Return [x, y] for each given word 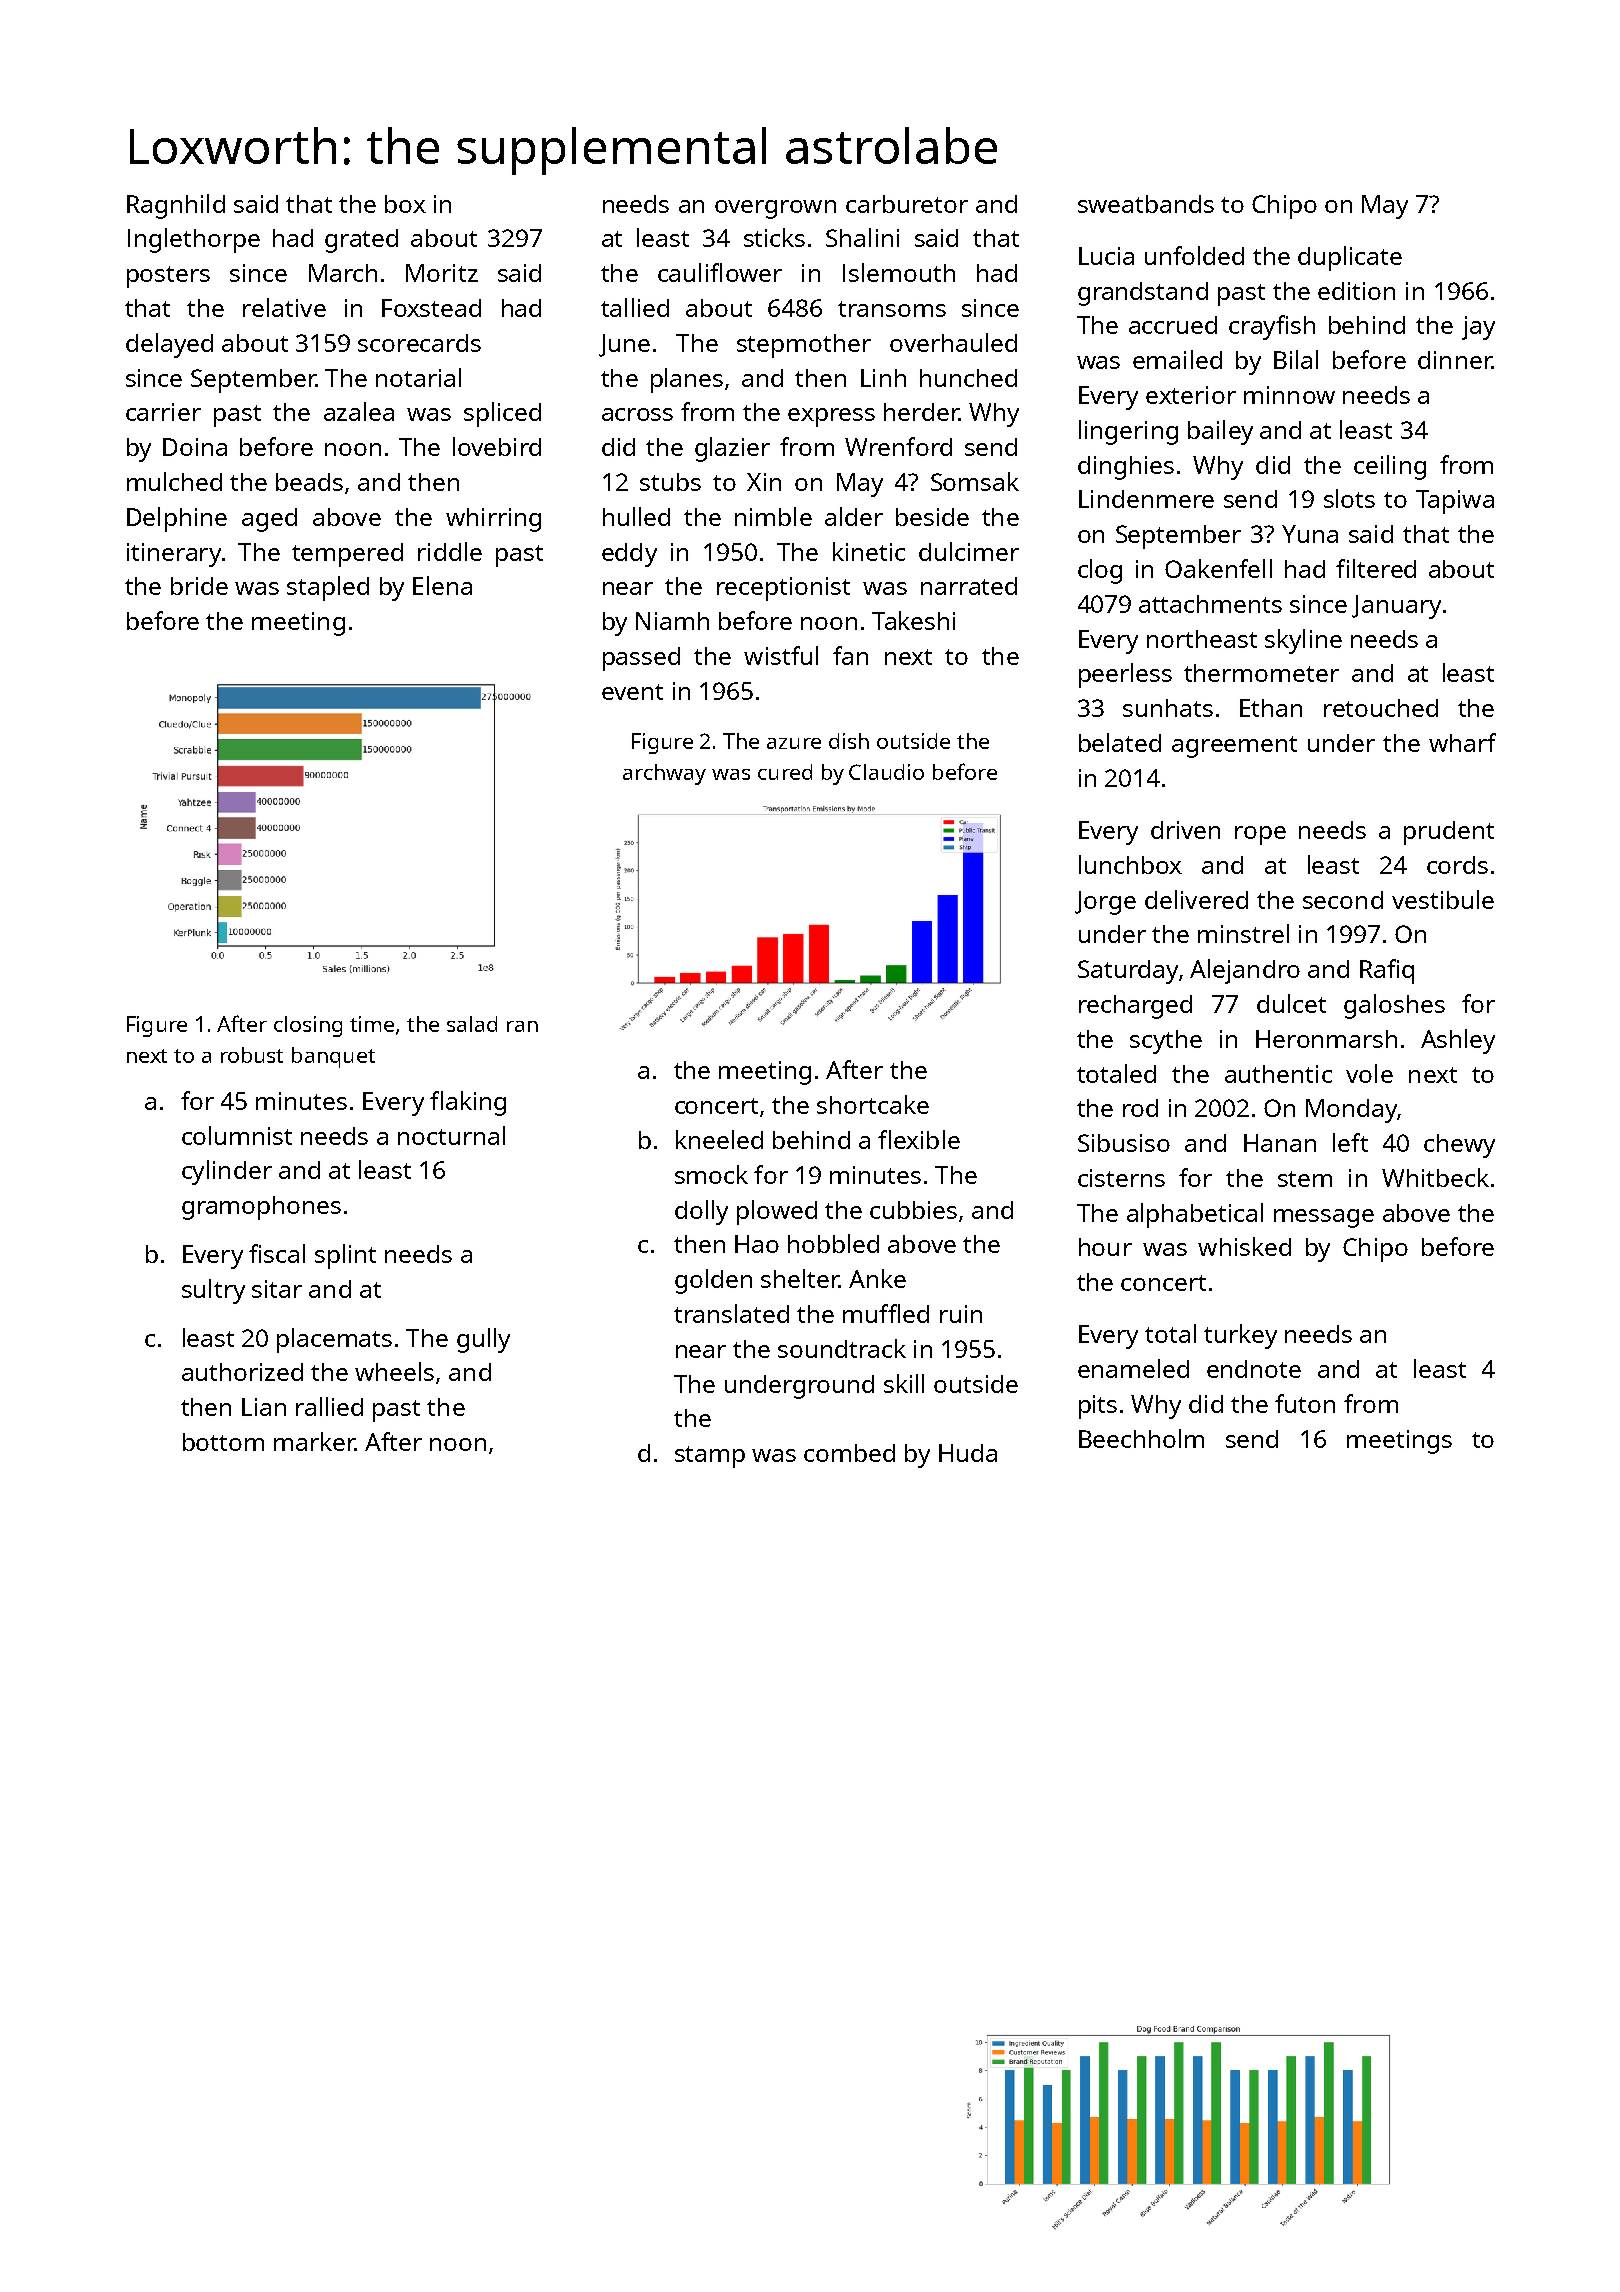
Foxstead [431, 308]
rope [1260, 835]
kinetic [869, 551]
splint [345, 1256]
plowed [777, 1212]
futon [1305, 1403]
